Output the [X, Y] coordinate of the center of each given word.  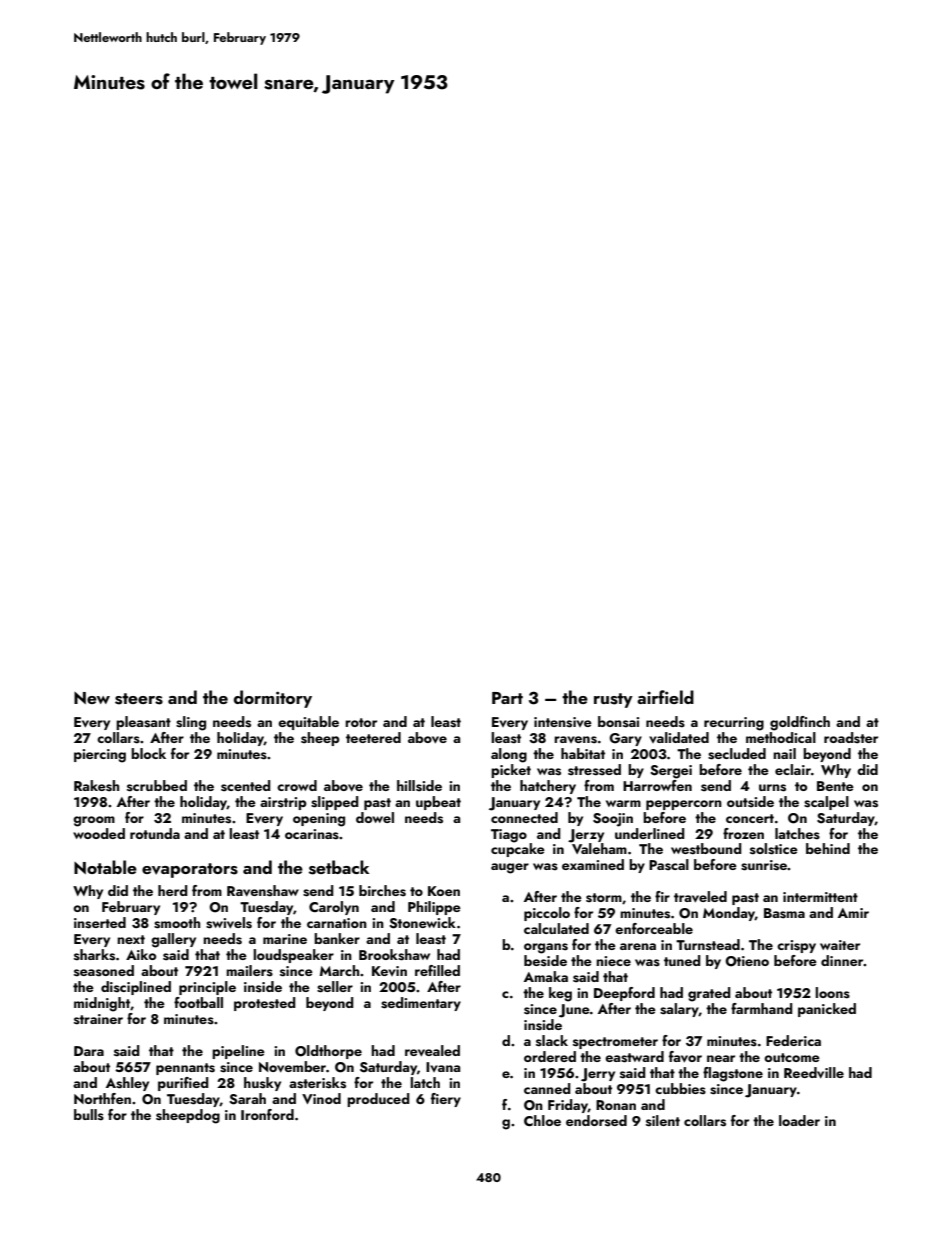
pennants [185, 1069]
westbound [706, 849]
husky [262, 1084]
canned [547, 1088]
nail [784, 753]
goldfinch [800, 723]
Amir [853, 913]
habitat [583, 753]
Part [507, 698]
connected [524, 817]
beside [545, 961]
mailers [249, 971]
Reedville [814, 1073]
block [148, 753]
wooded [99, 833]
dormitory [273, 699]
